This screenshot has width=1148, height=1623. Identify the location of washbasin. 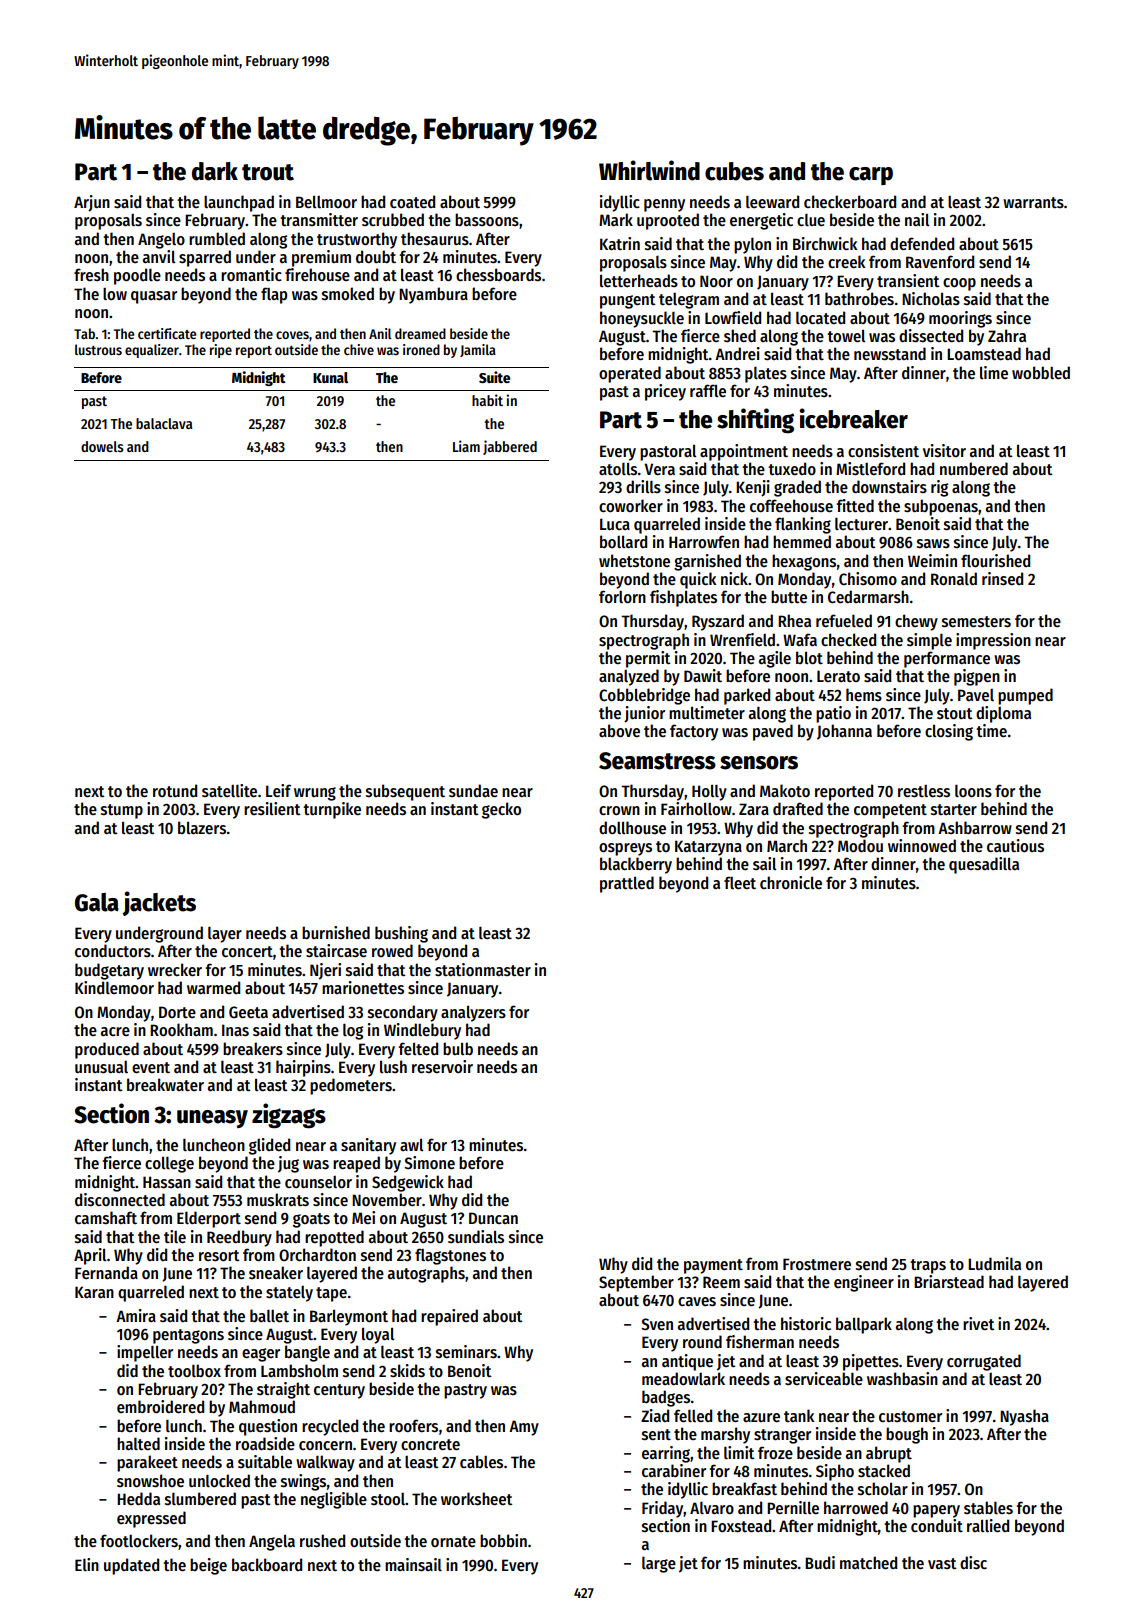
(902, 1379).
